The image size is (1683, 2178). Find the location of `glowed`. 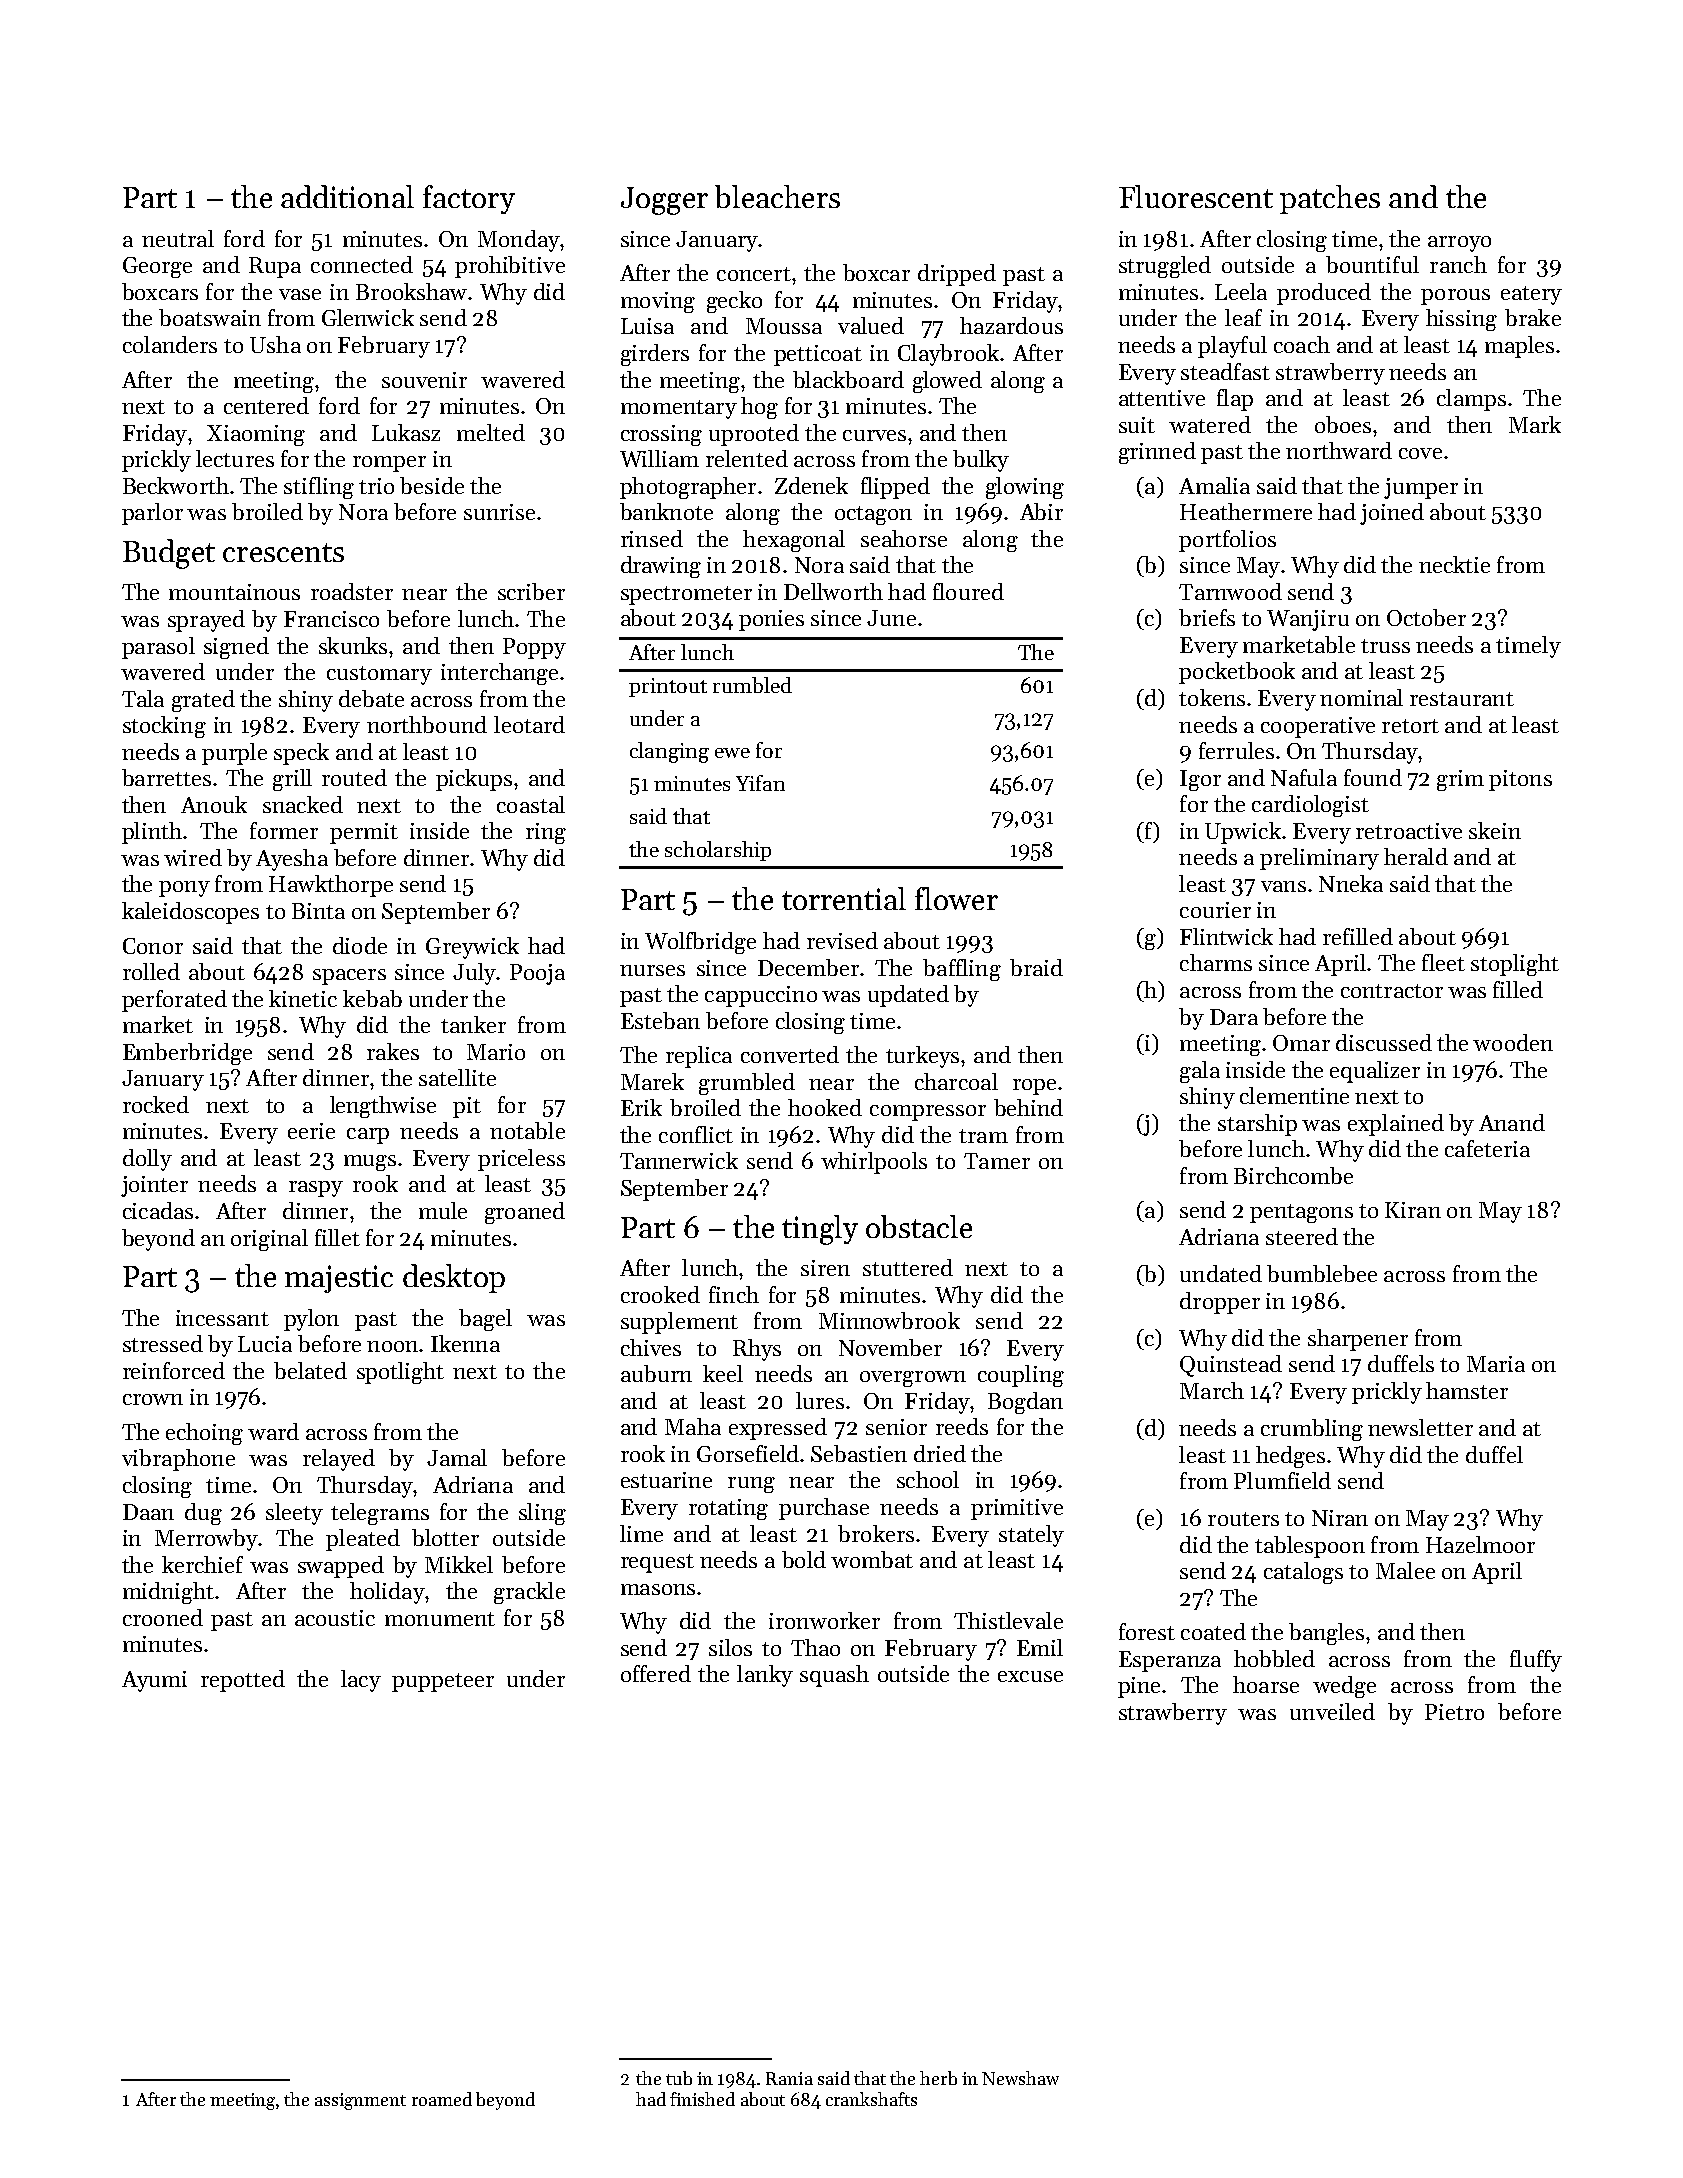

glowed is located at coordinates (947, 382).
